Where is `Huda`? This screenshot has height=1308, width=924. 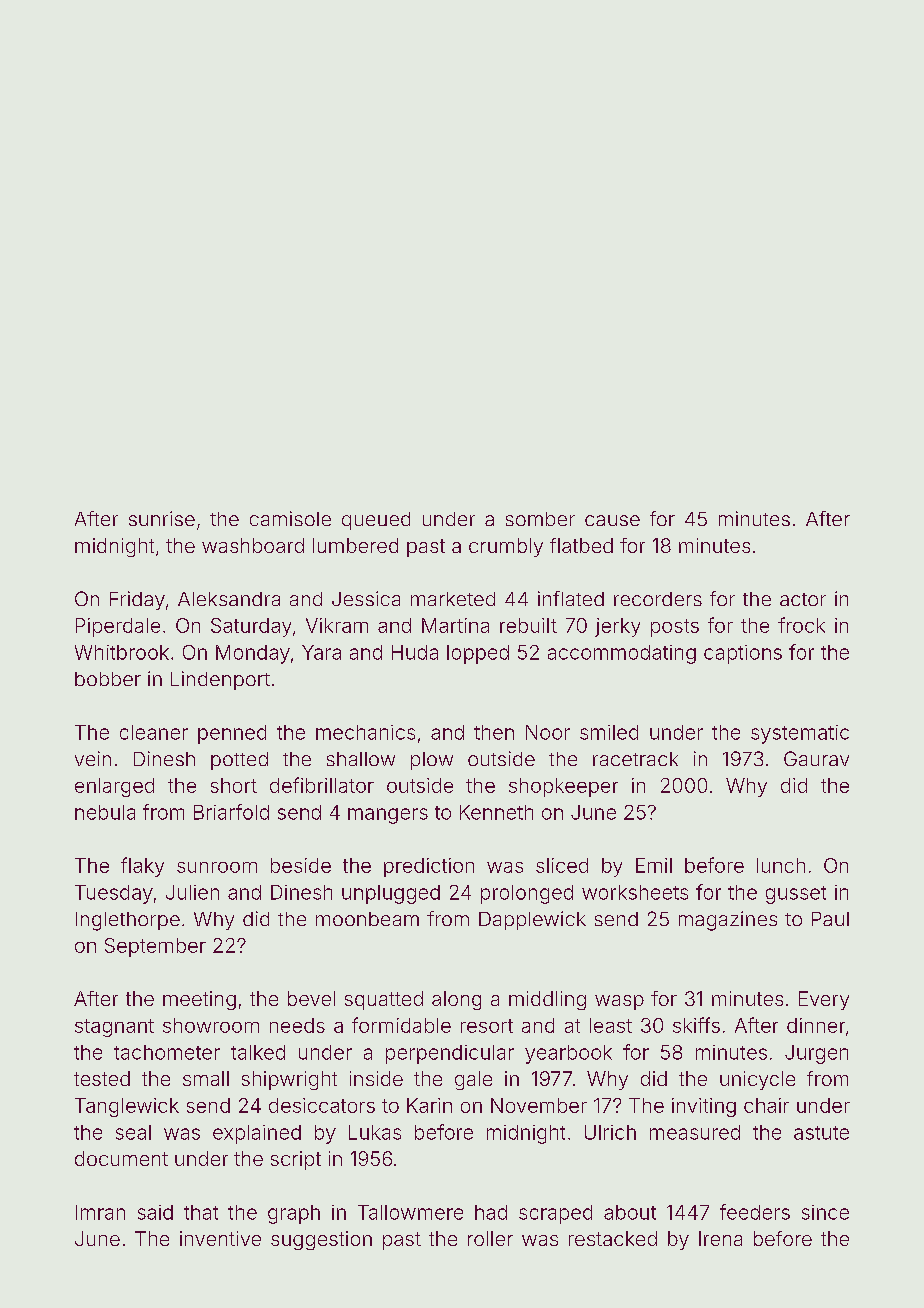 Huda is located at coordinates (415, 652).
